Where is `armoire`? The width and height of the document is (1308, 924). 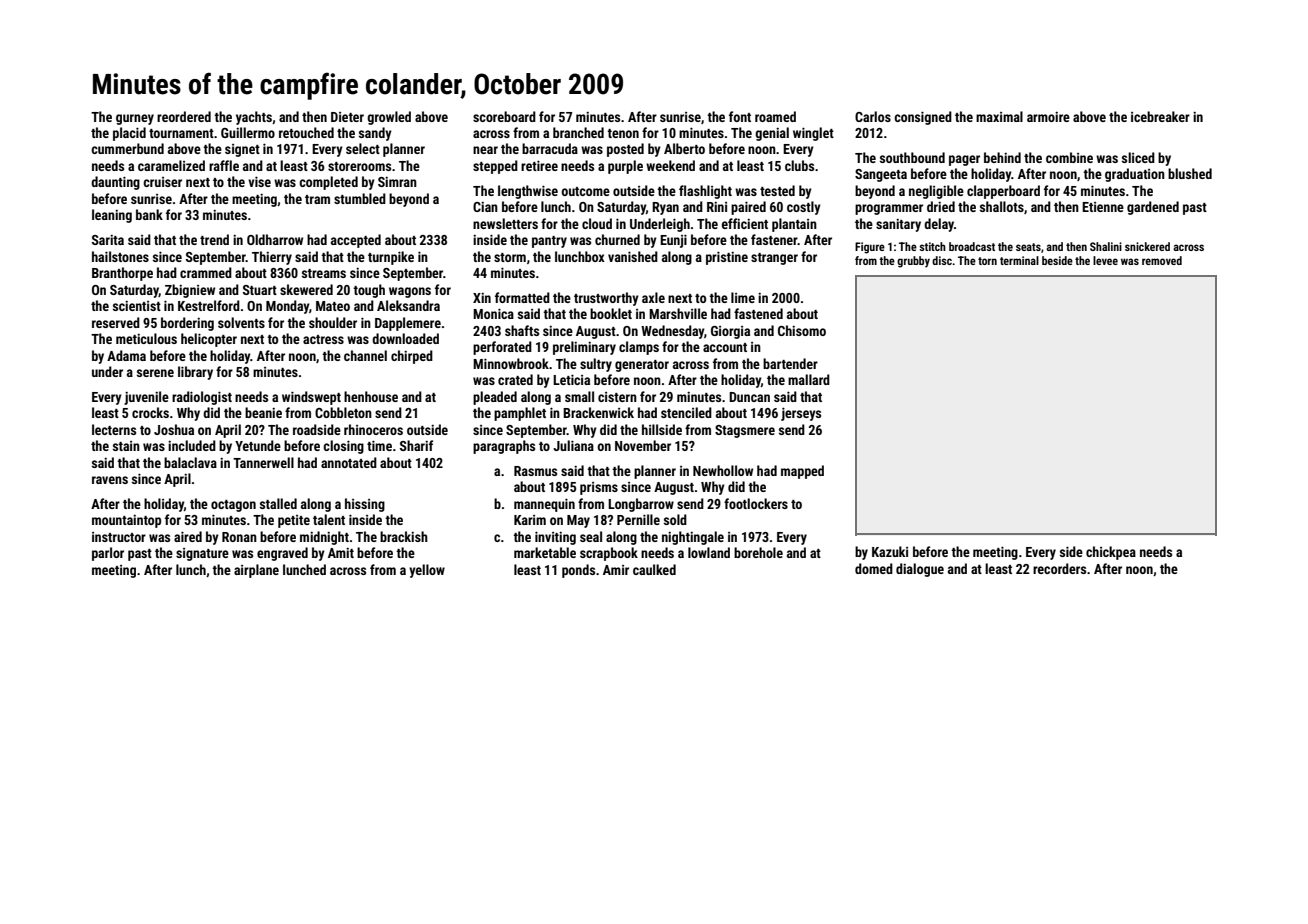 armoire is located at coordinates (1048, 117).
